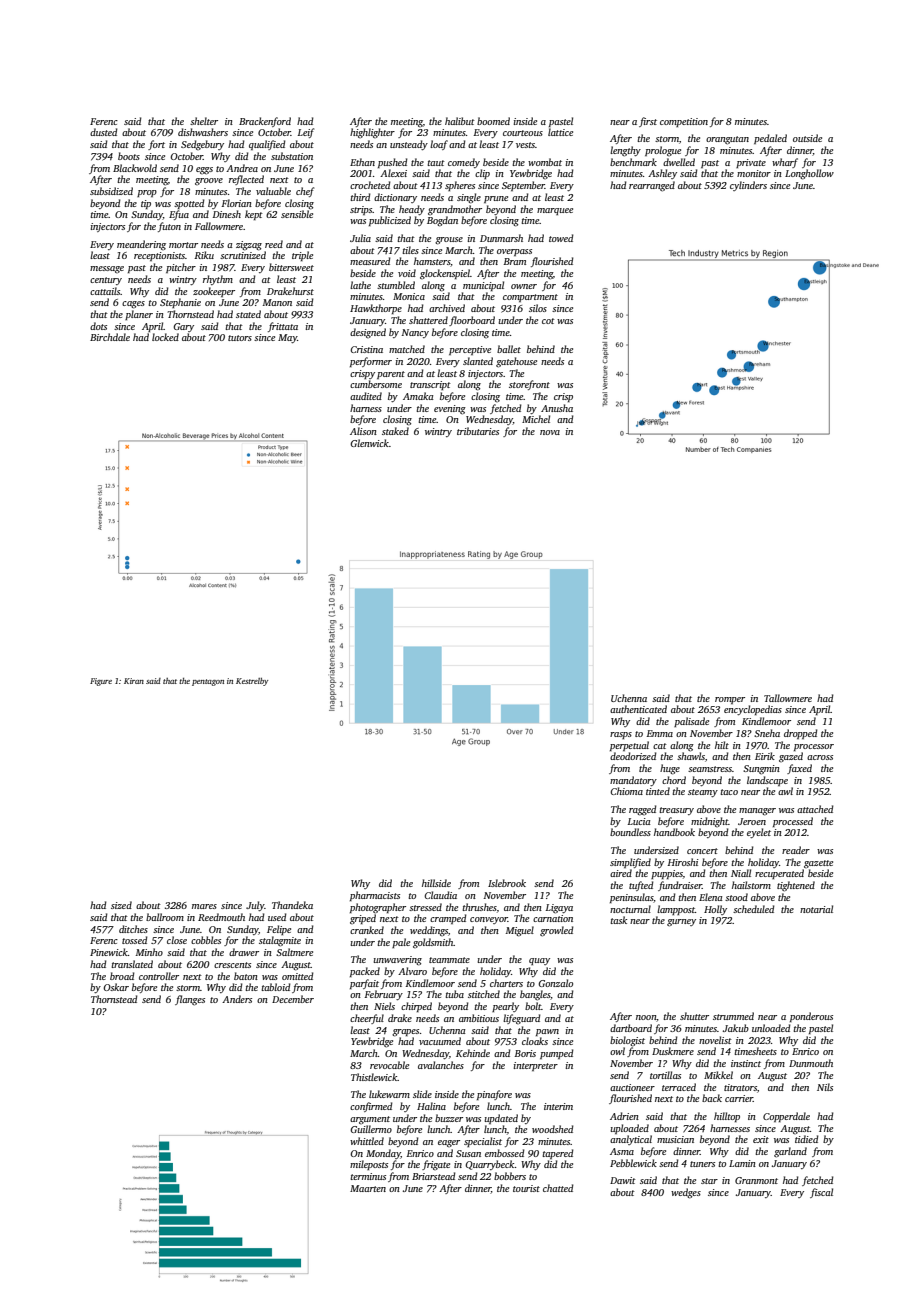  What do you see at coordinates (730, 700) in the screenshot?
I see `romper` at bounding box center [730, 700].
